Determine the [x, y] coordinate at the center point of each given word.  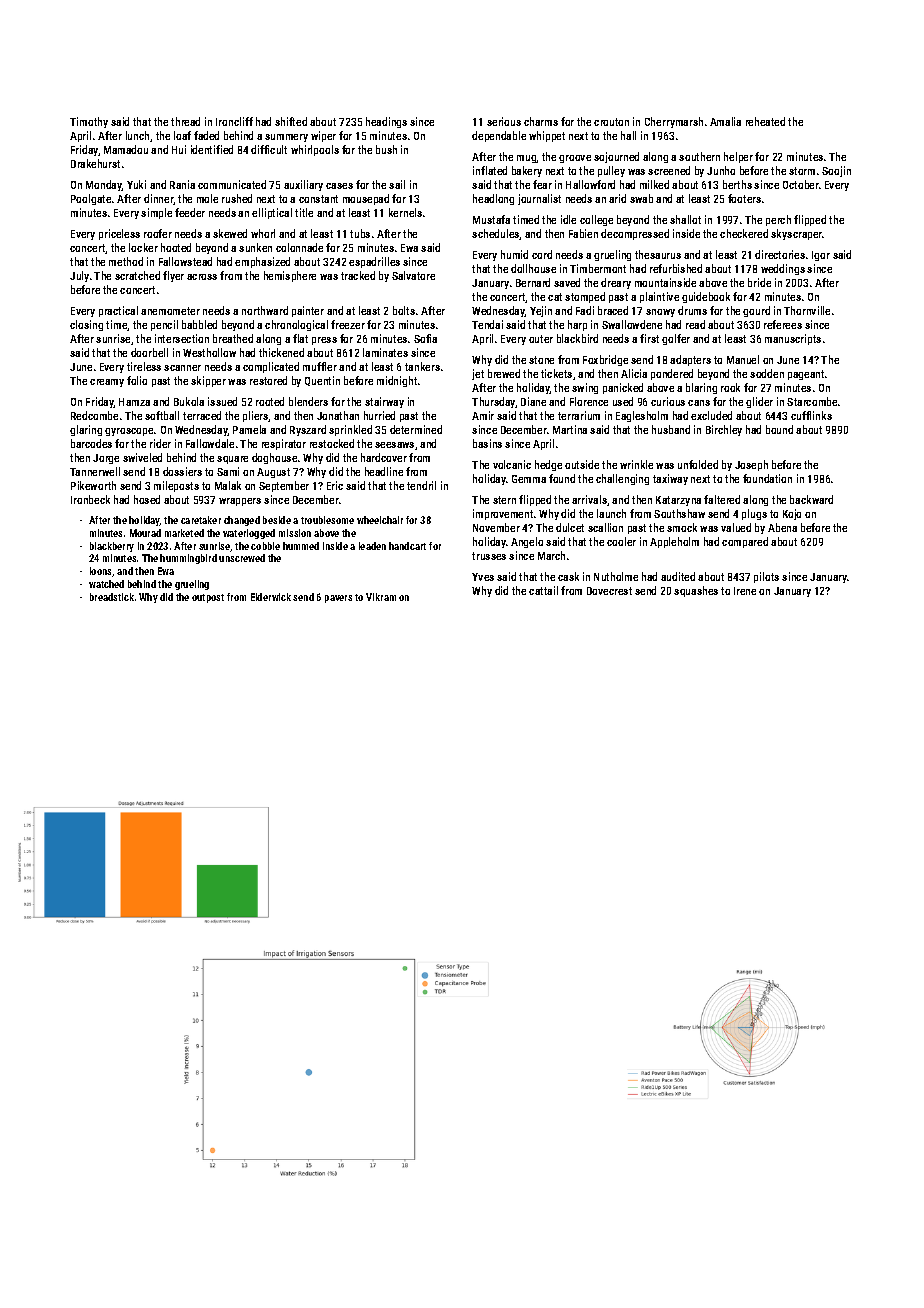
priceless [119, 234]
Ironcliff [234, 121]
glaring [86, 430]
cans [699, 403]
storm [802, 171]
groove [575, 159]
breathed [233, 338]
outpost [208, 598]
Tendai [487, 324]
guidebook [706, 297]
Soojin [836, 171]
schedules [496, 234]
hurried [379, 415]
